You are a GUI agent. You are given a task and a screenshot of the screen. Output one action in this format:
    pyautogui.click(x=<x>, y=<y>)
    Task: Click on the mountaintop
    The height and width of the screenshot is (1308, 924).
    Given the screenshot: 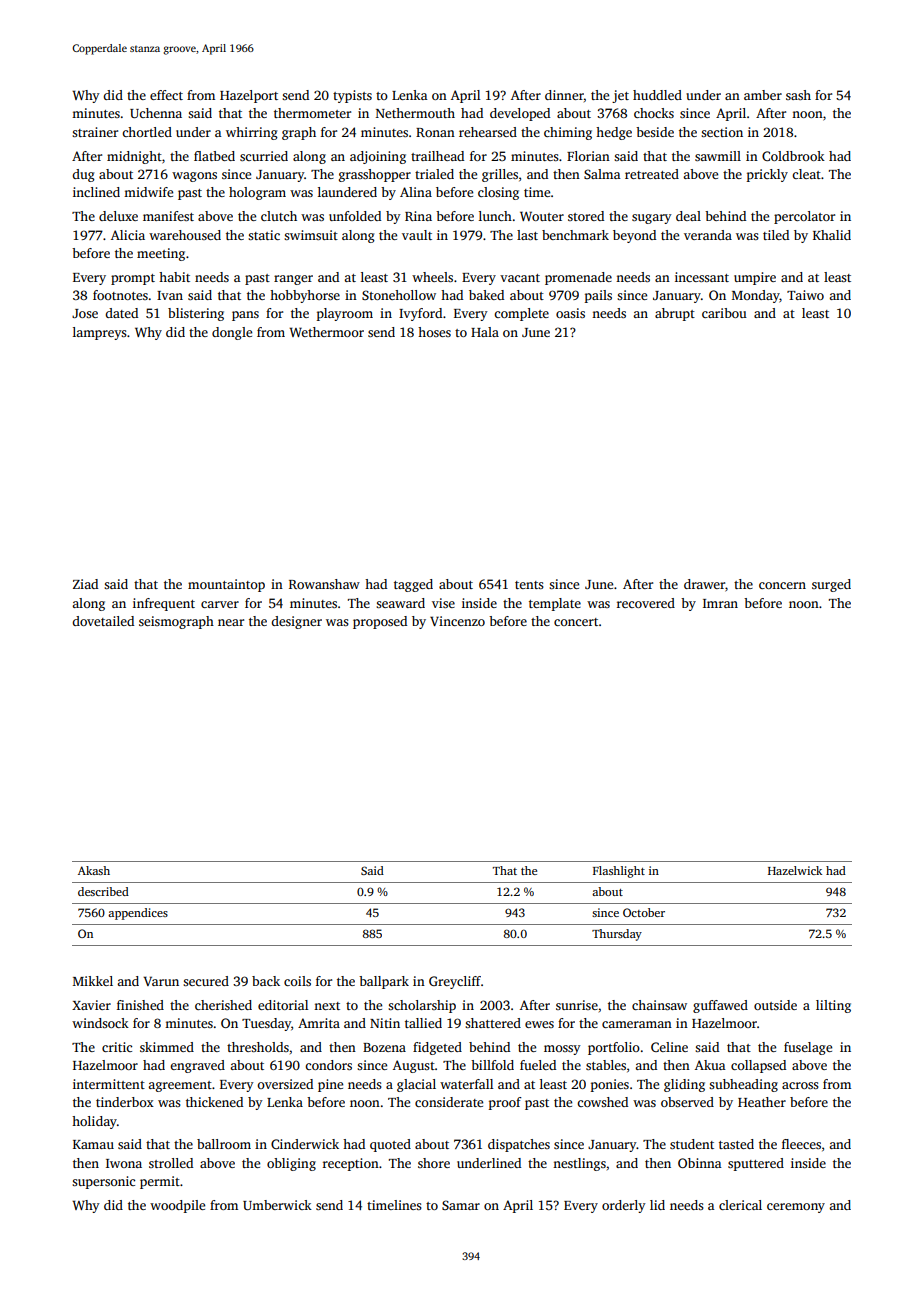 What is the action you would take?
    pyautogui.click(x=226, y=585)
